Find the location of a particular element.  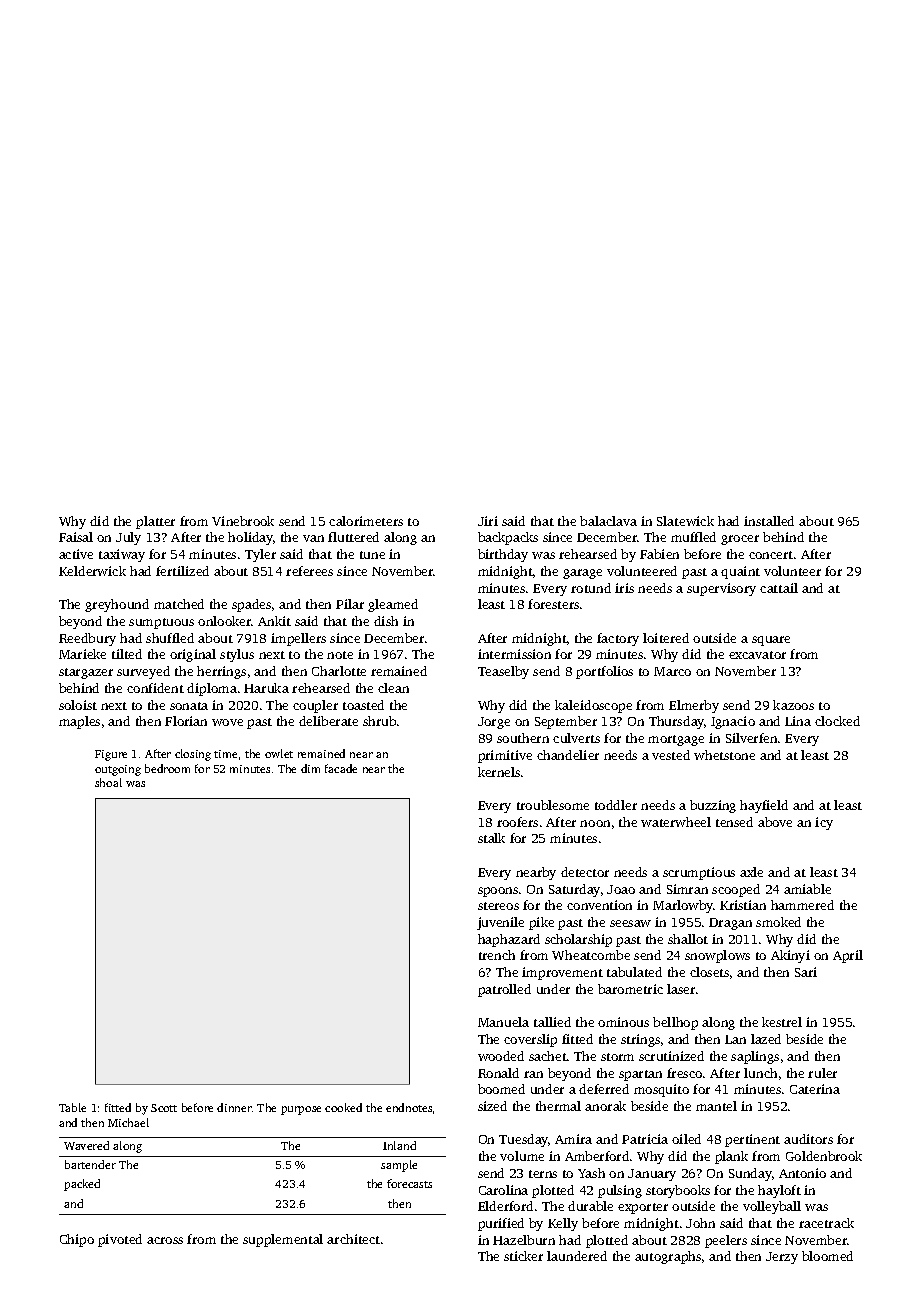

dinner is located at coordinates (234, 1107).
